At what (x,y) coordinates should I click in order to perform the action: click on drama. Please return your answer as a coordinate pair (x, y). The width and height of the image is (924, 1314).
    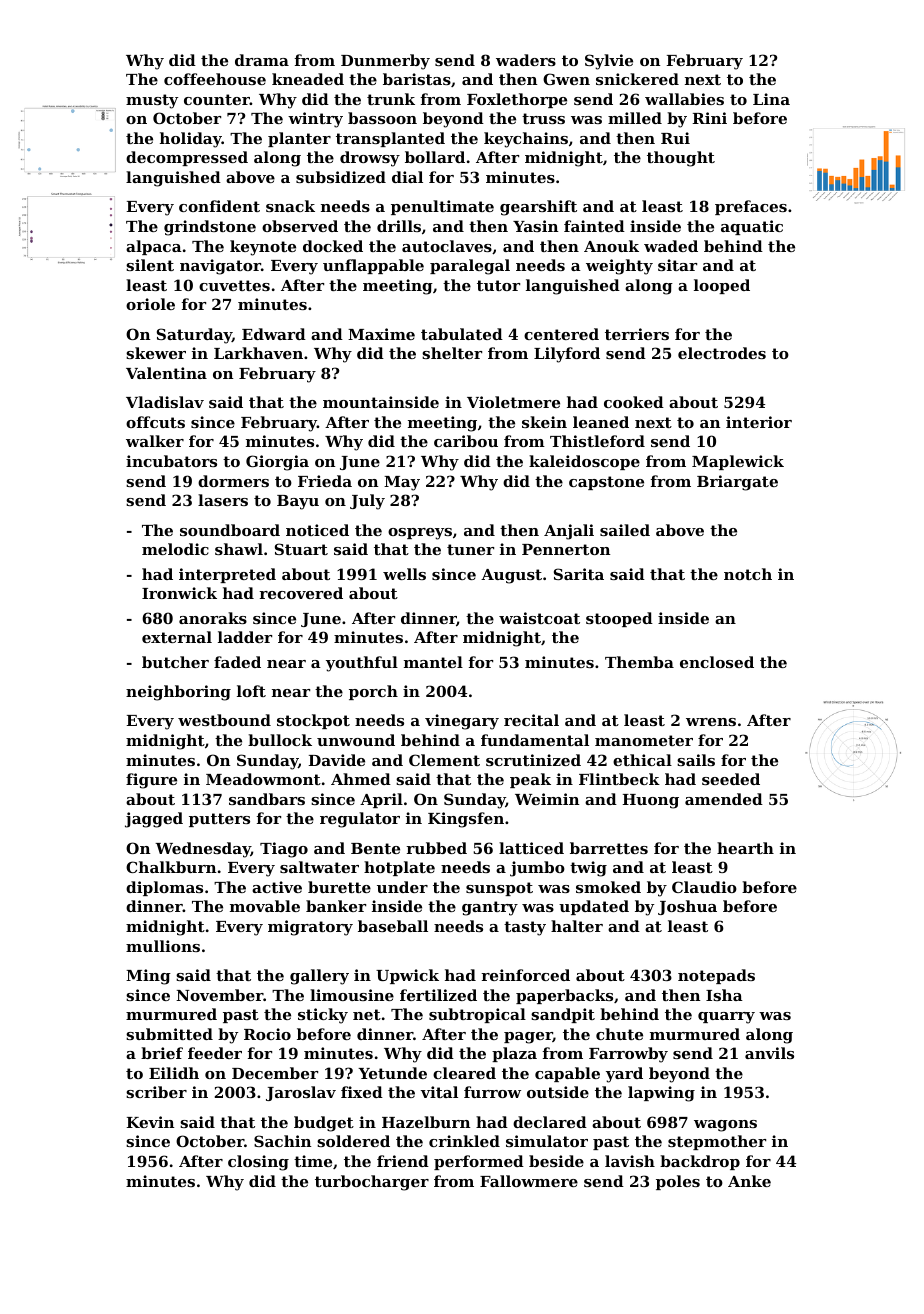
    Looking at the image, I should click on (262, 60).
